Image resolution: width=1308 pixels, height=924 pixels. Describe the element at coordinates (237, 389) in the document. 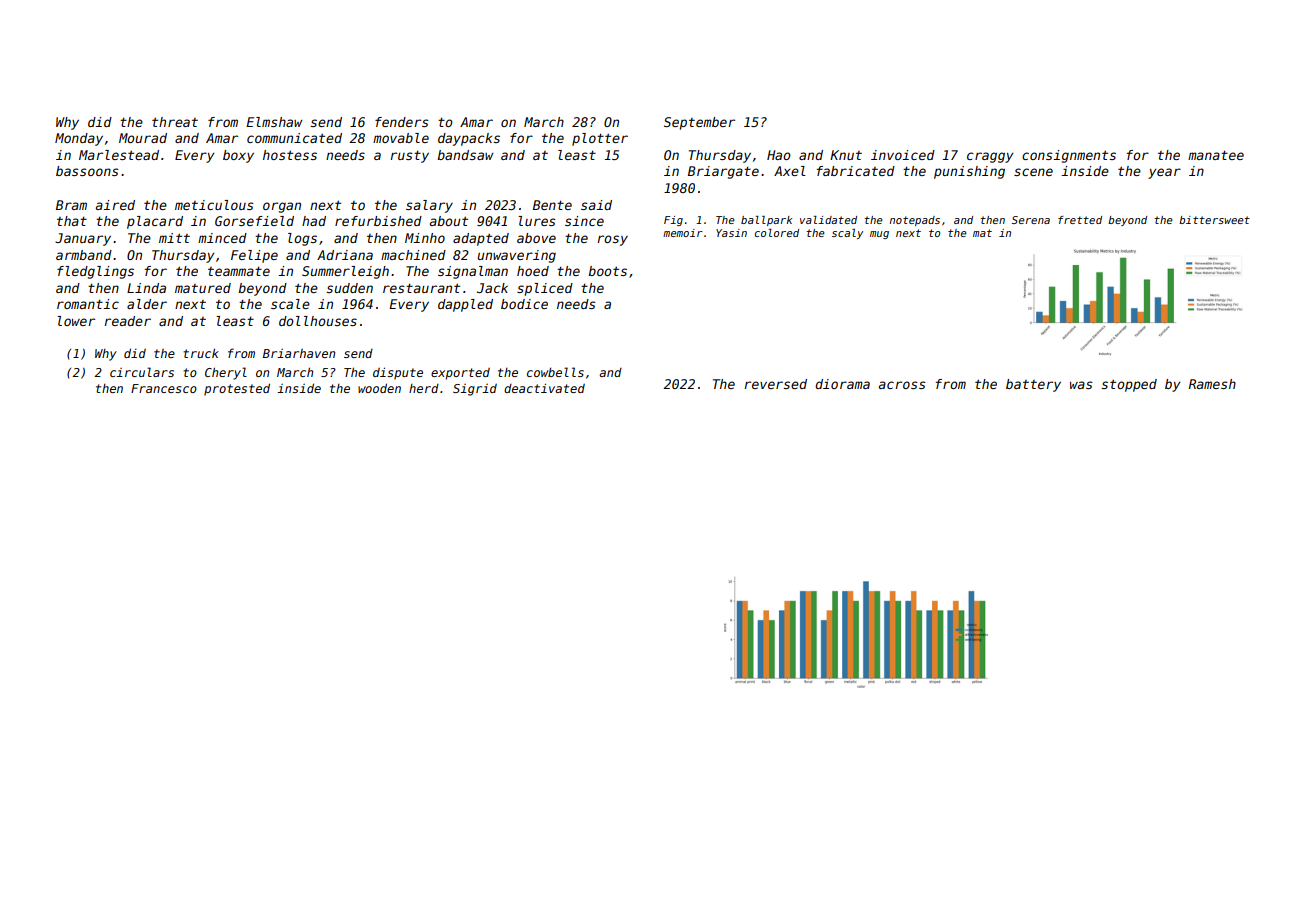

I see `protested` at that location.
